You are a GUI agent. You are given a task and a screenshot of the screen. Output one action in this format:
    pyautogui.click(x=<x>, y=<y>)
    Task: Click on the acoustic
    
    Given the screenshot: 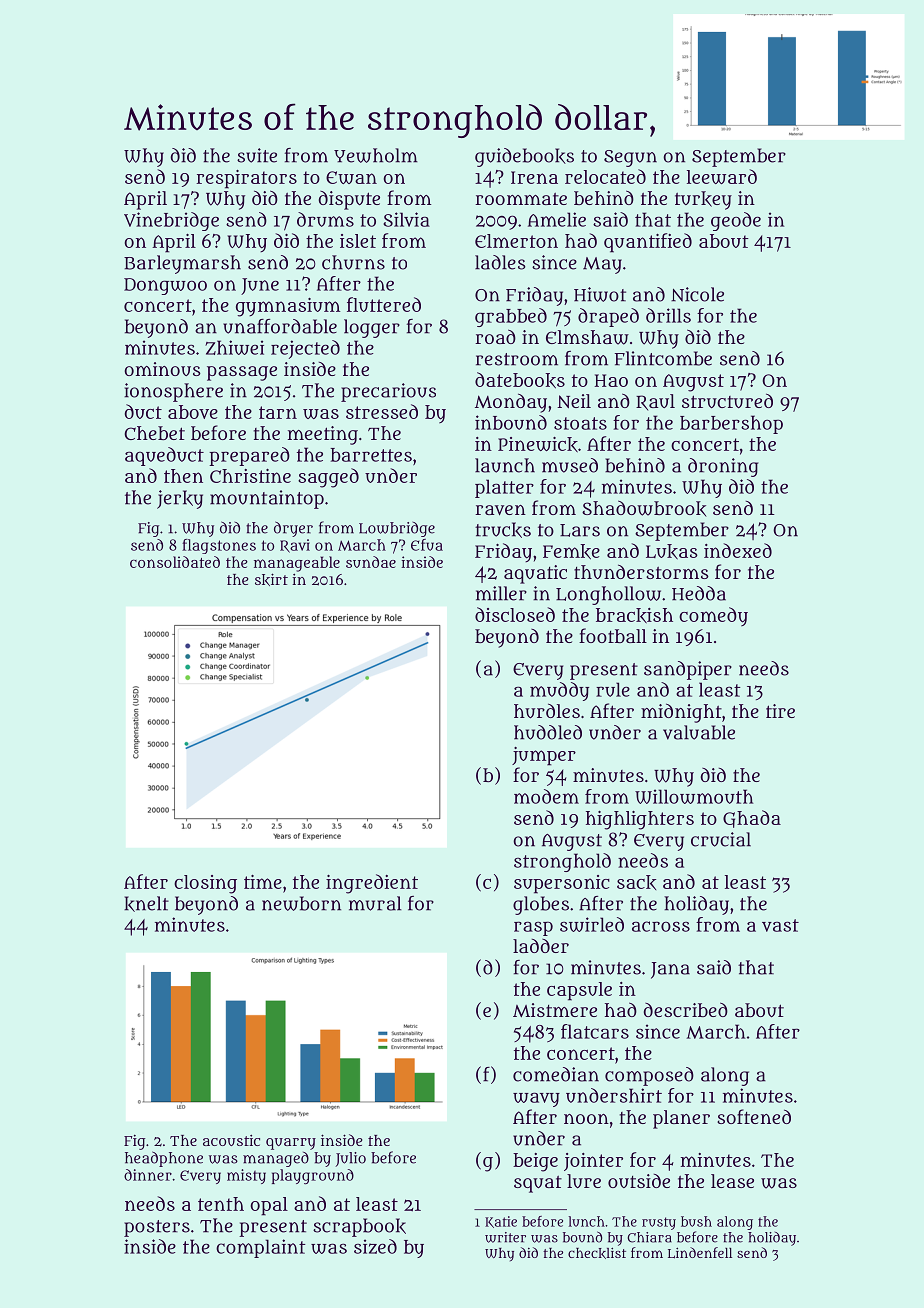 What is the action you would take?
    pyautogui.click(x=231, y=1140)
